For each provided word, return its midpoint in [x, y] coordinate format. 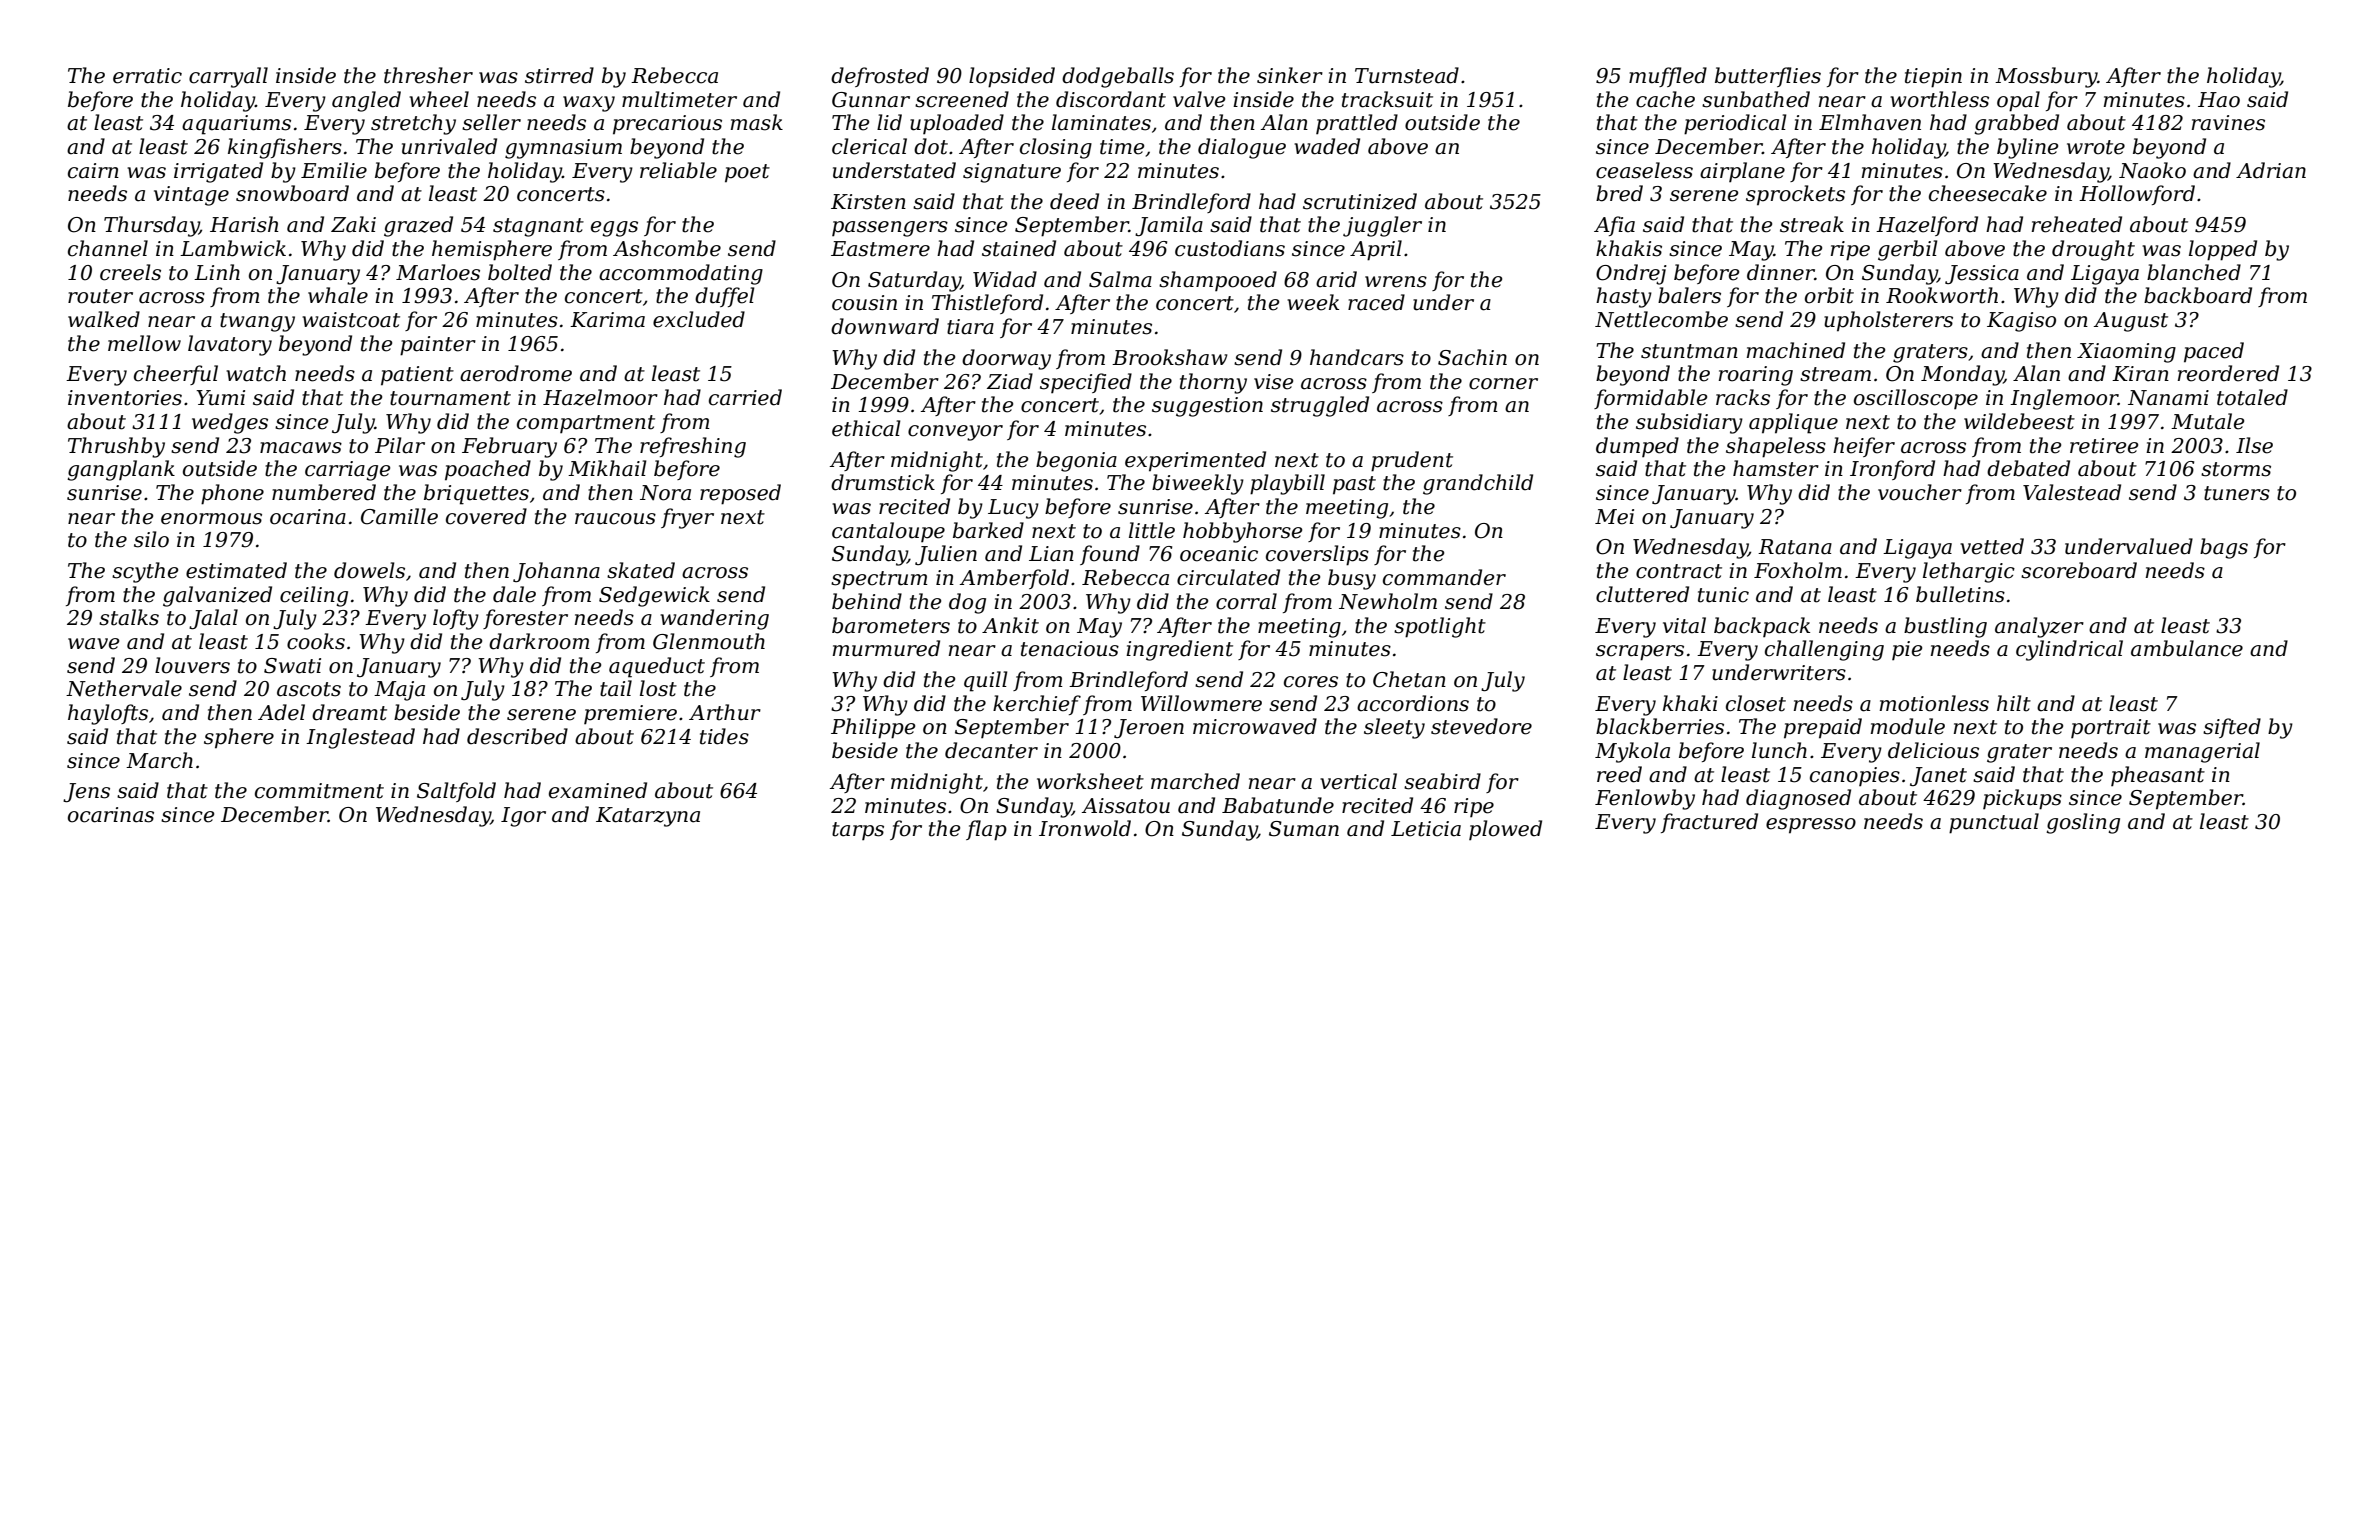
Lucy [1013, 509]
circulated [1228, 577]
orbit [1829, 295]
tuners [2237, 493]
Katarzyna [648, 817]
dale [514, 594]
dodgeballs [1118, 77]
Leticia [1426, 829]
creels [130, 272]
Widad [1005, 279]
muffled [1668, 77]
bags [2224, 548]
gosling [2083, 823]
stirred [559, 75]
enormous [211, 519]
